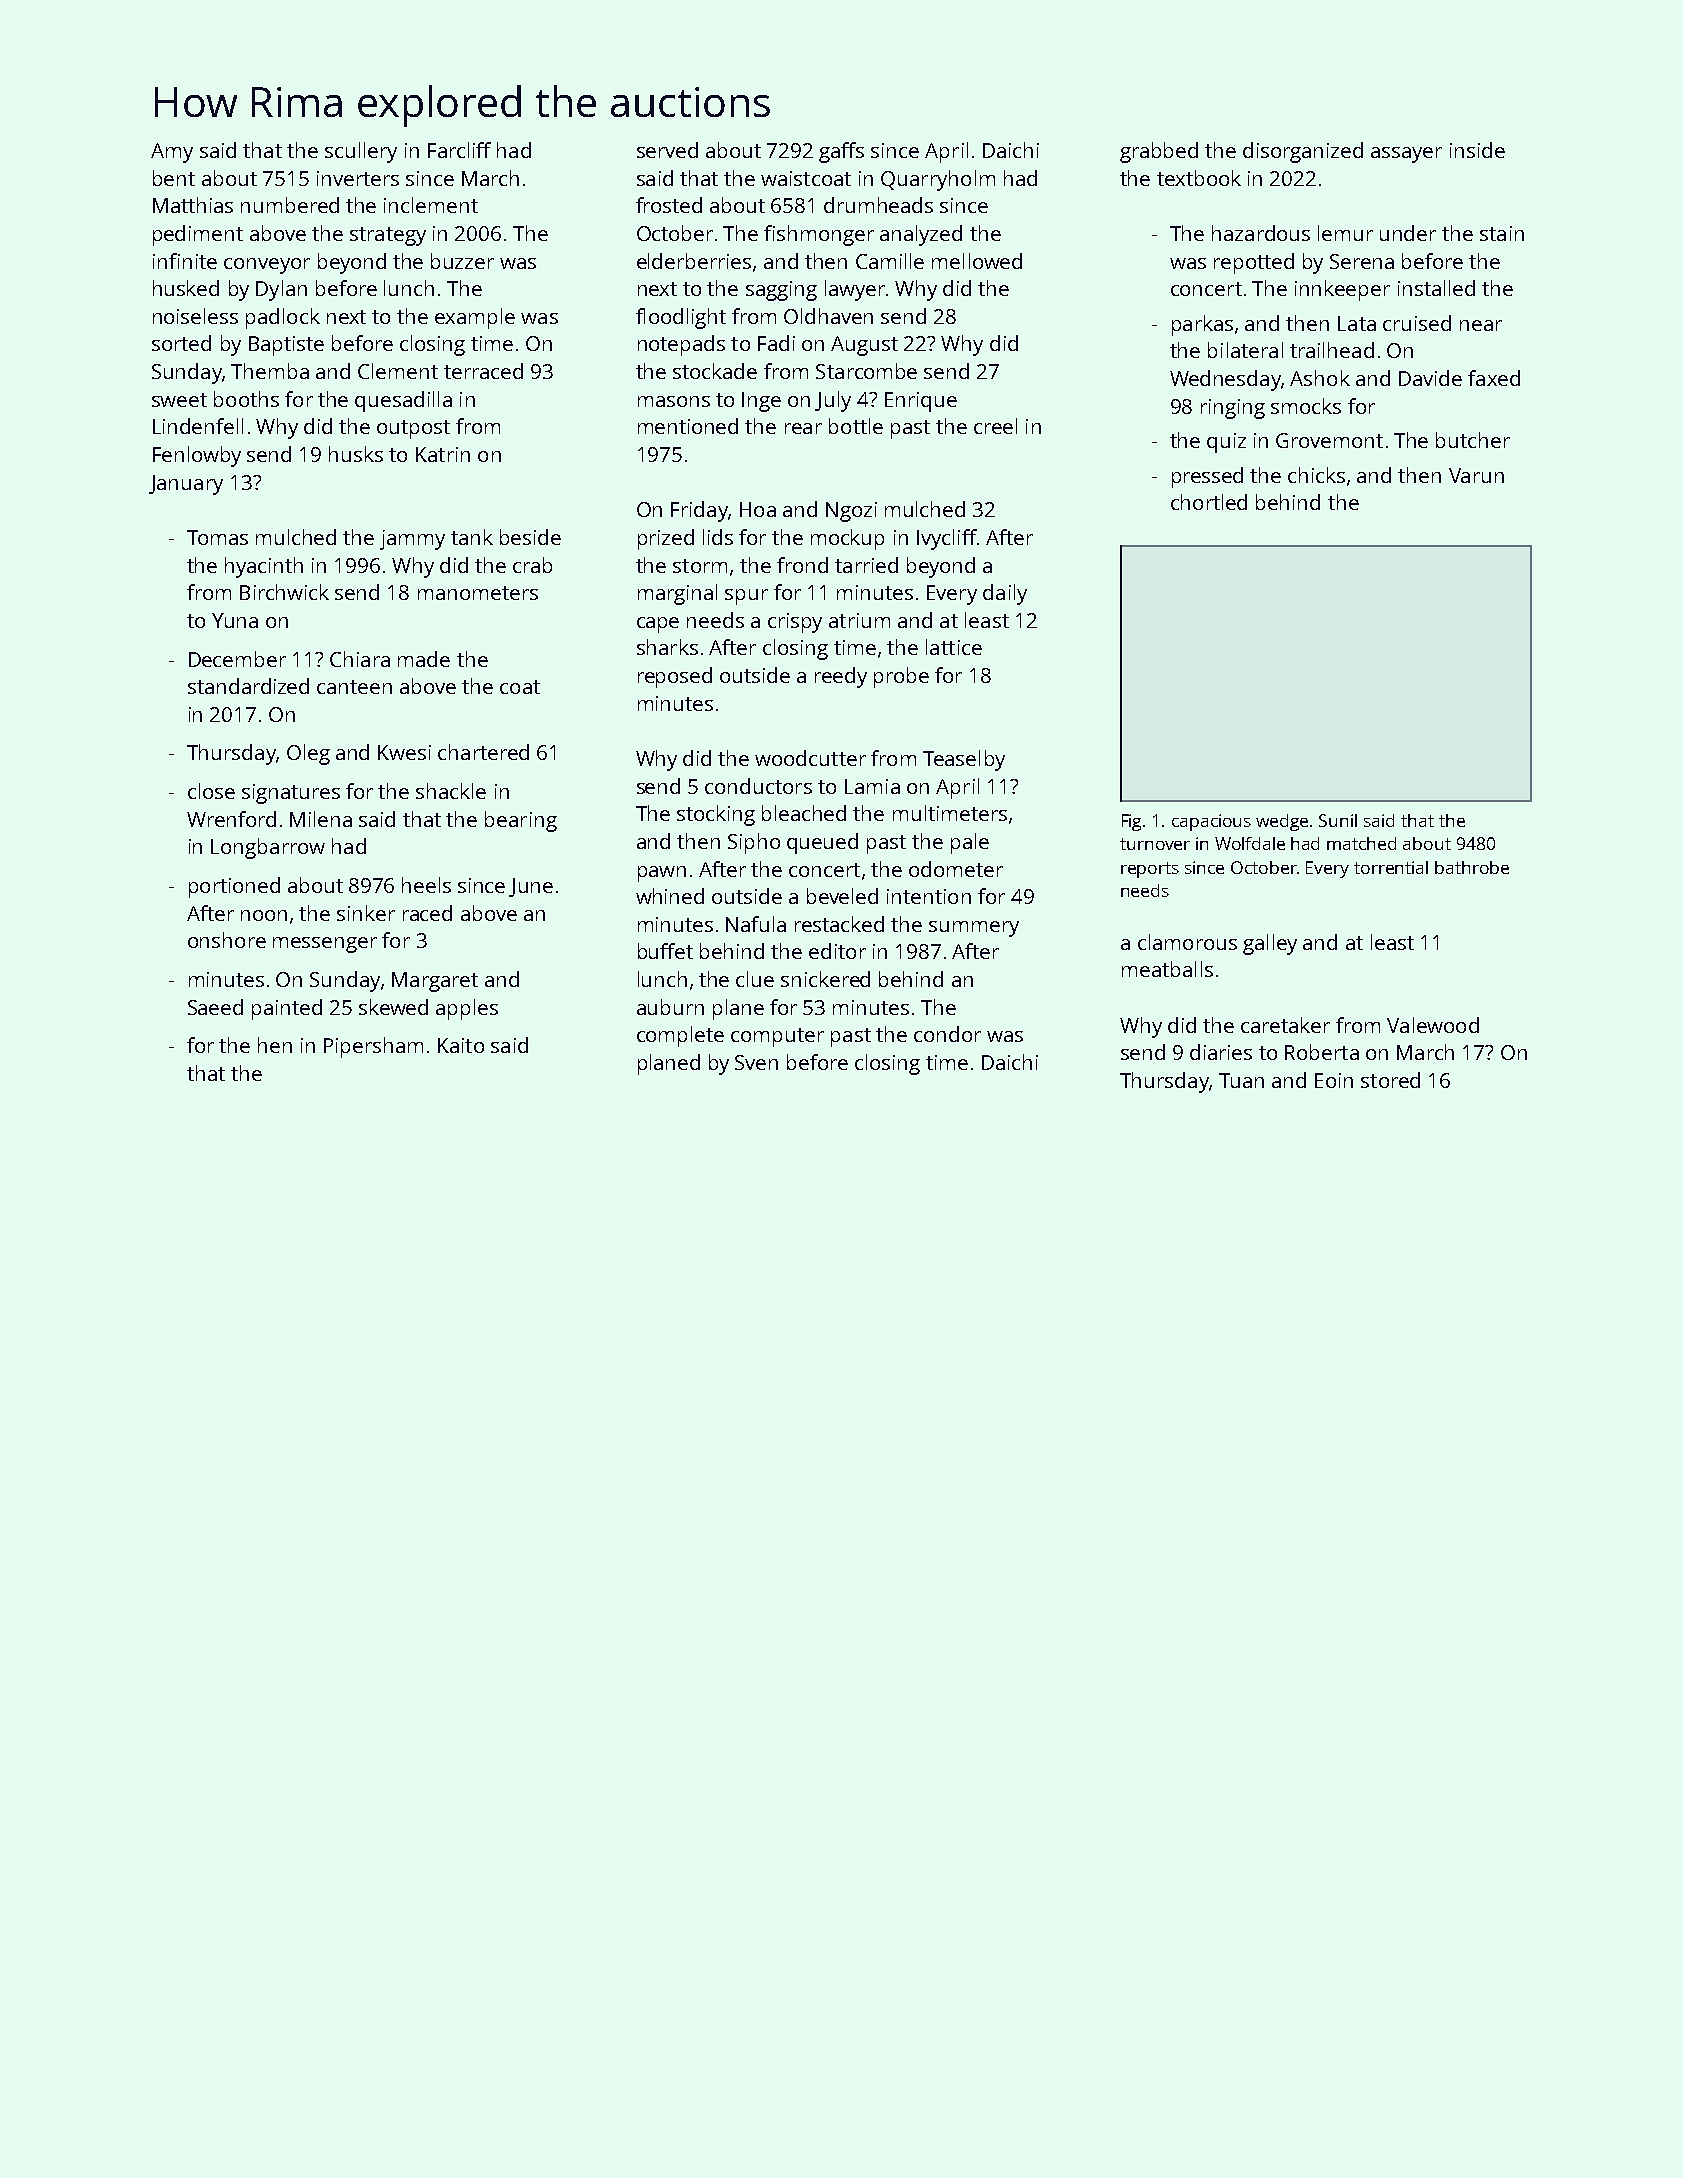 Image resolution: width=1683 pixels, height=2178 pixels. What do you see at coordinates (856, 426) in the document?
I see `bottle` at bounding box center [856, 426].
